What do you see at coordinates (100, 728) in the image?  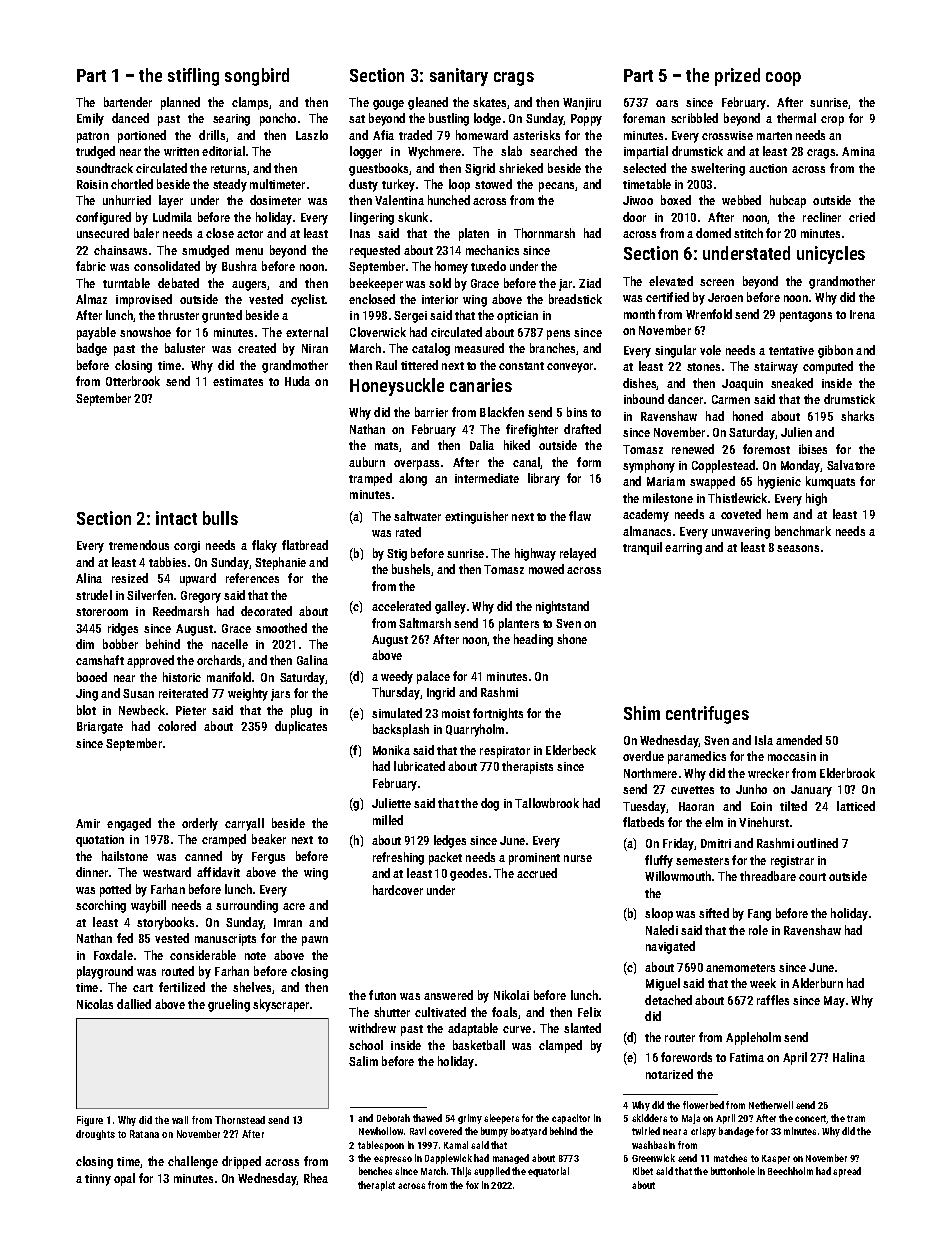 I see `Briargate` at bounding box center [100, 728].
